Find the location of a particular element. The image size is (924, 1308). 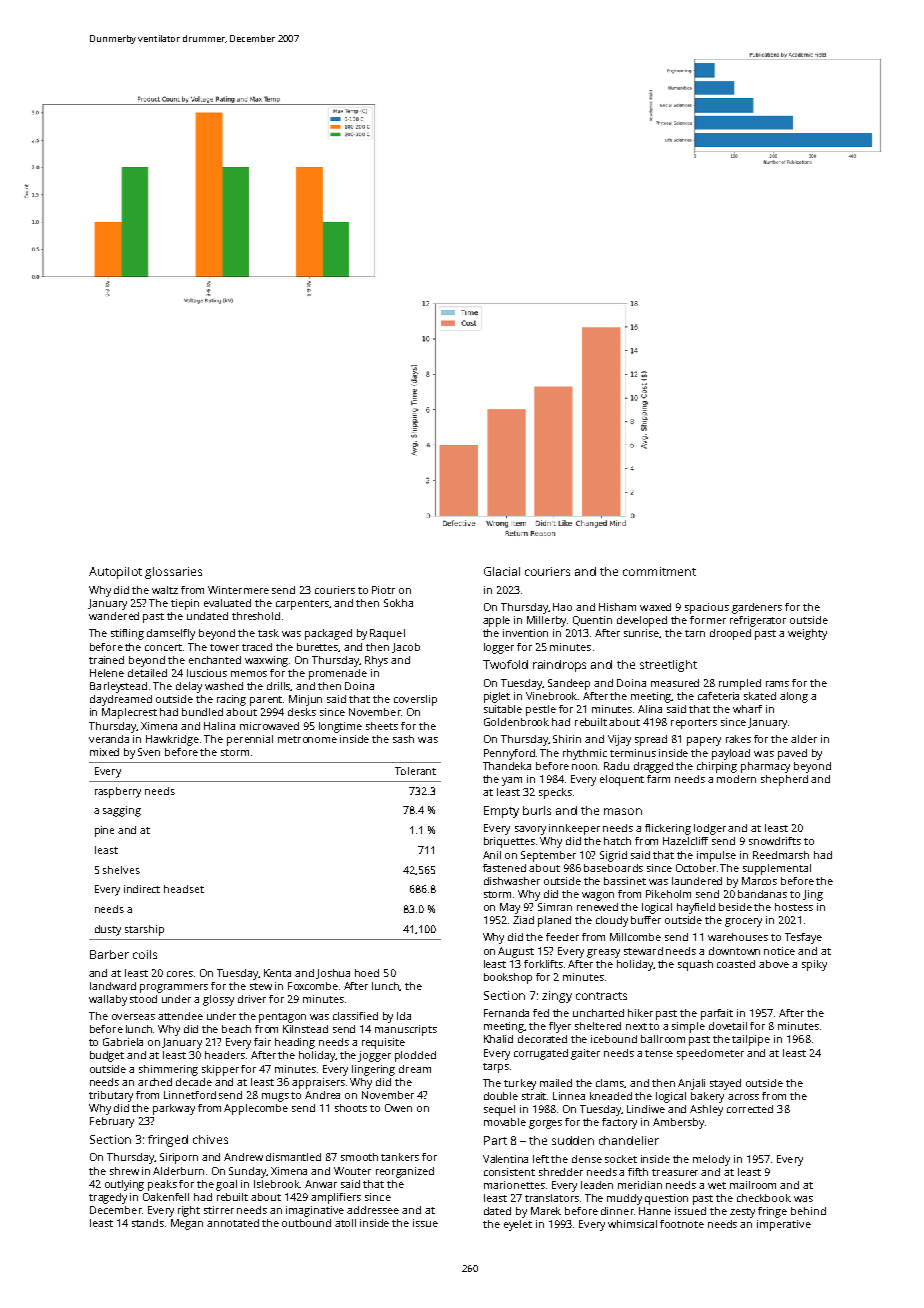

tailpipe is located at coordinates (751, 1040).
